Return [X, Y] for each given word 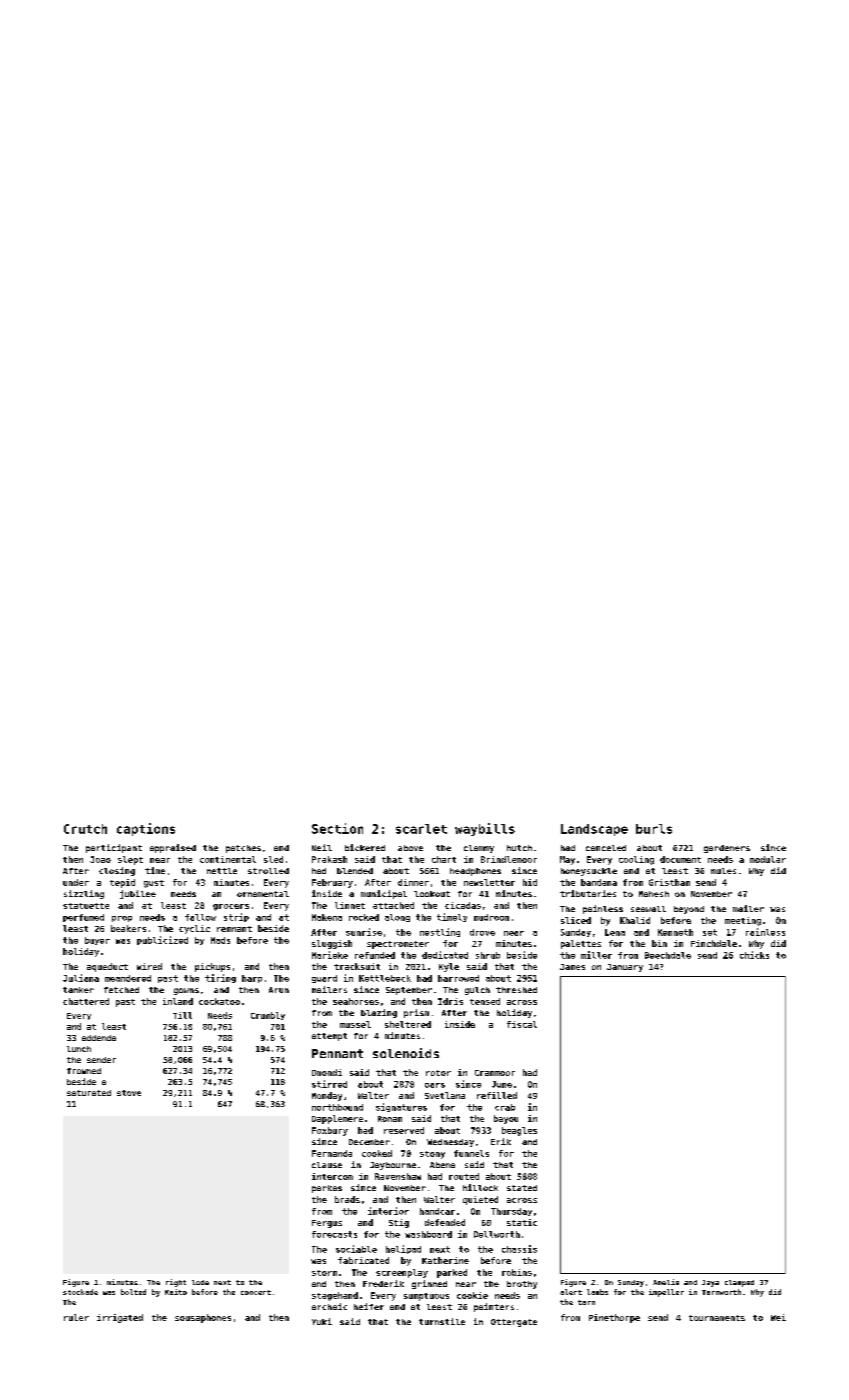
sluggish [332, 944]
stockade [80, 1292]
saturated [89, 1093]
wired [149, 966]
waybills [485, 829]
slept [130, 860]
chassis [519, 1249]
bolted [133, 1292]
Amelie [666, 1282]
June [502, 1084]
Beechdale [668, 955]
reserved [404, 1130]
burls [654, 829]
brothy [522, 1285]
